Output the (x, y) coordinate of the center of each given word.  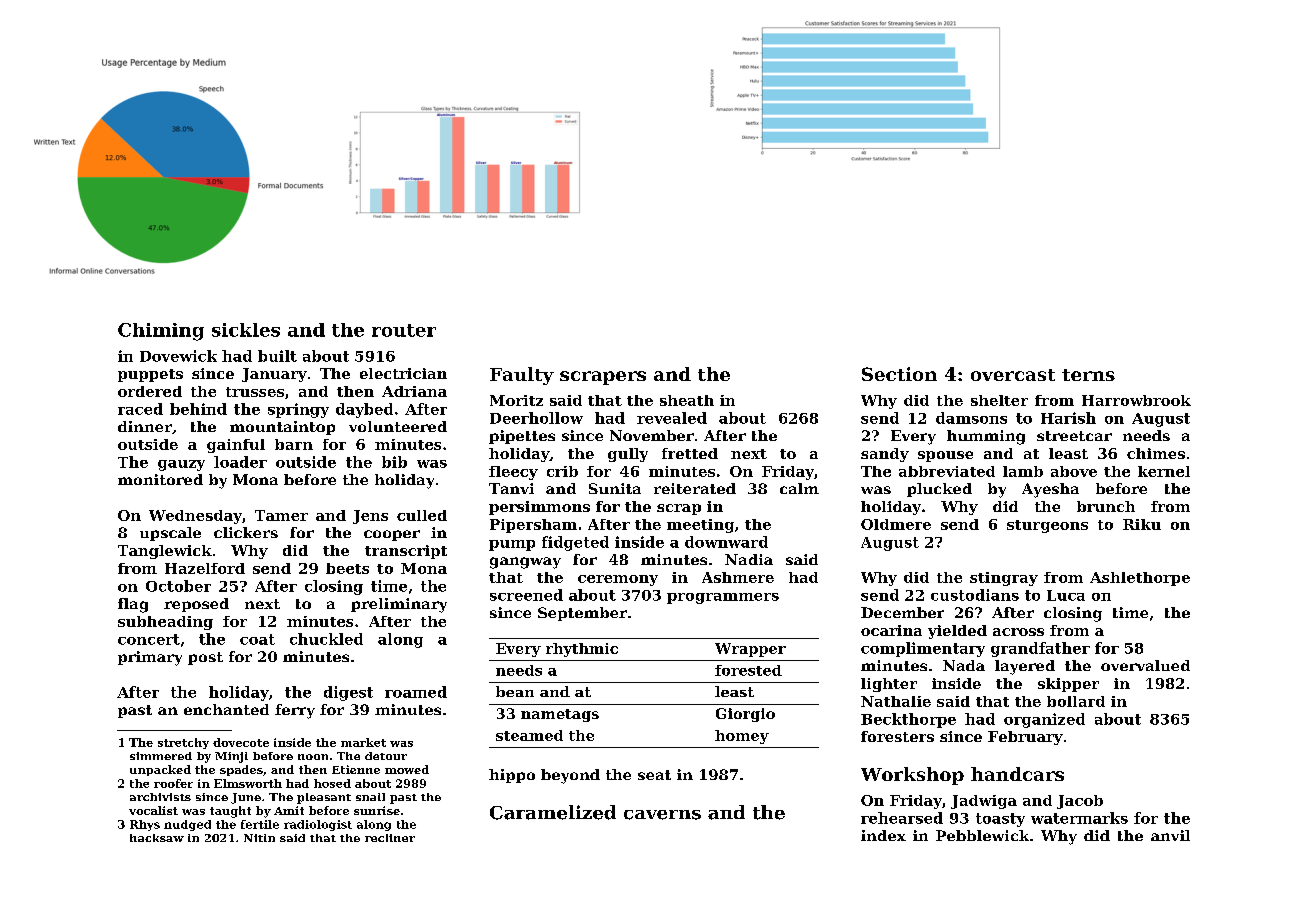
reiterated (695, 488)
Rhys (145, 825)
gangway (525, 563)
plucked (939, 490)
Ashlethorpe (1140, 579)
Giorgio (745, 715)
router (404, 330)
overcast (1013, 375)
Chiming (161, 332)
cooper (392, 535)
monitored (160, 479)
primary (150, 658)
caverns (662, 815)
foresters (897, 736)
